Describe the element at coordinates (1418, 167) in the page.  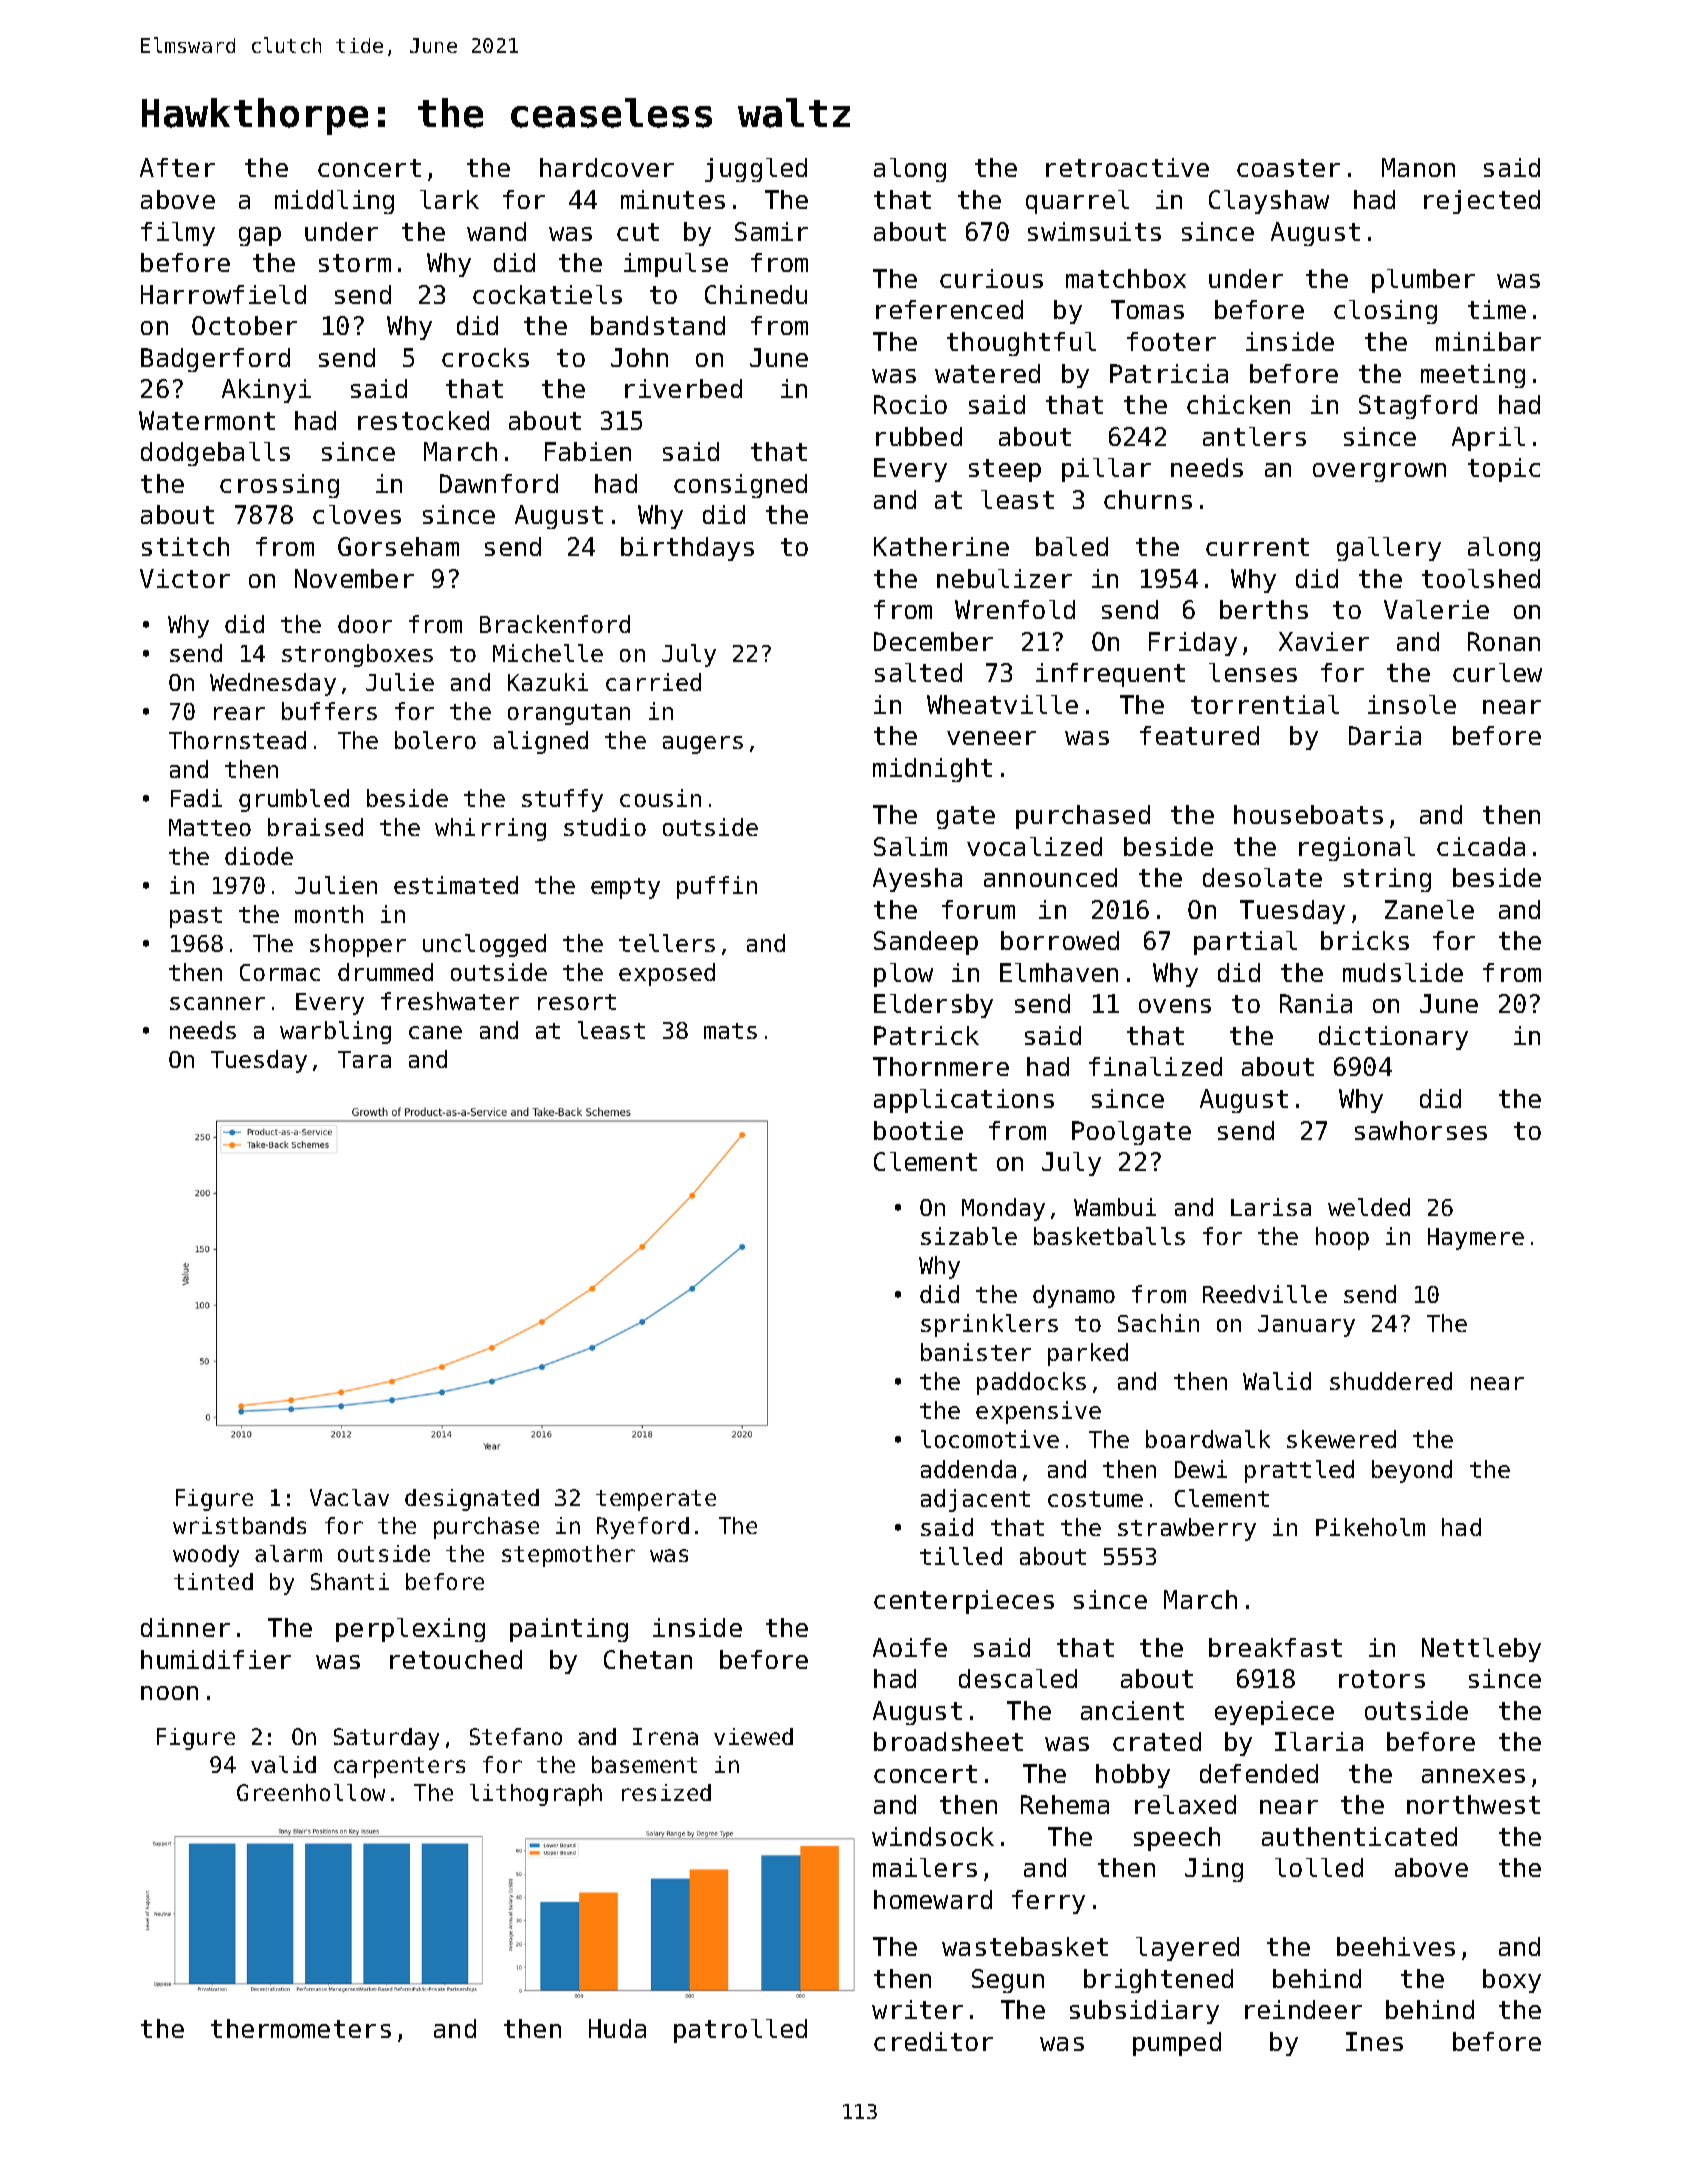
I see `Manon` at that location.
